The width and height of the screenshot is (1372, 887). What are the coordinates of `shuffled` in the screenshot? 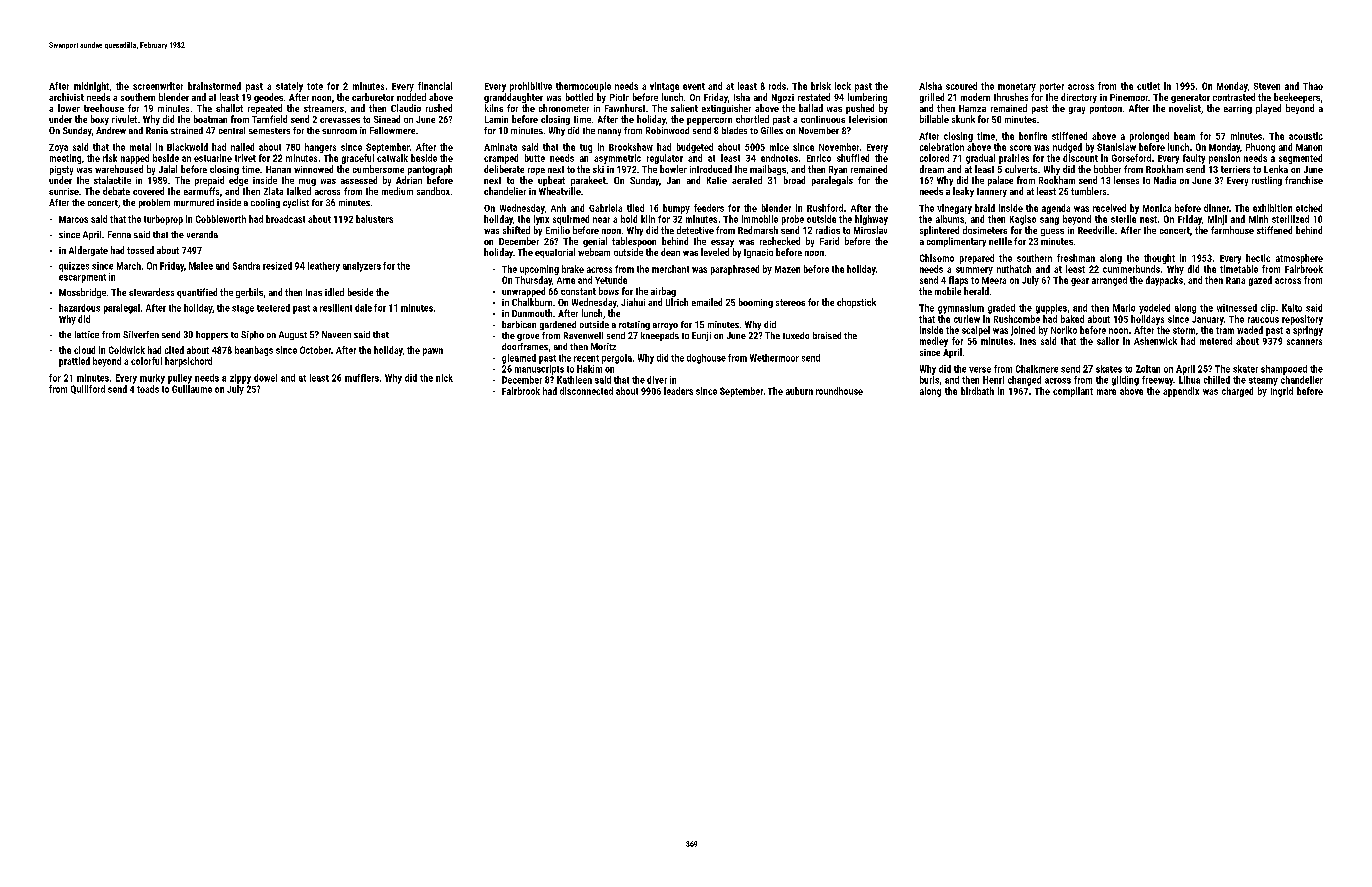 It's located at (853, 158).
